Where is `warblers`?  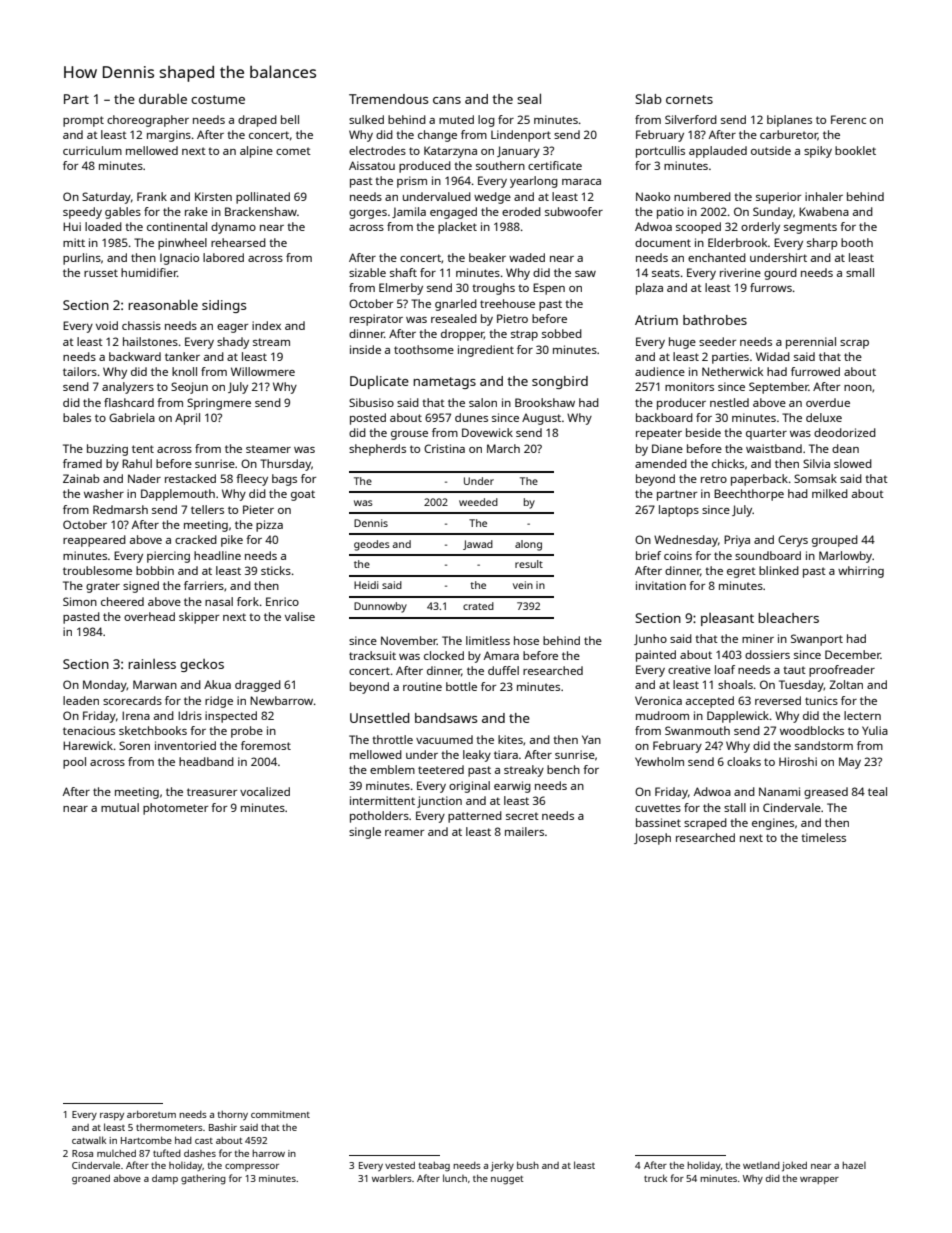
warblers is located at coordinates (392, 1178).
